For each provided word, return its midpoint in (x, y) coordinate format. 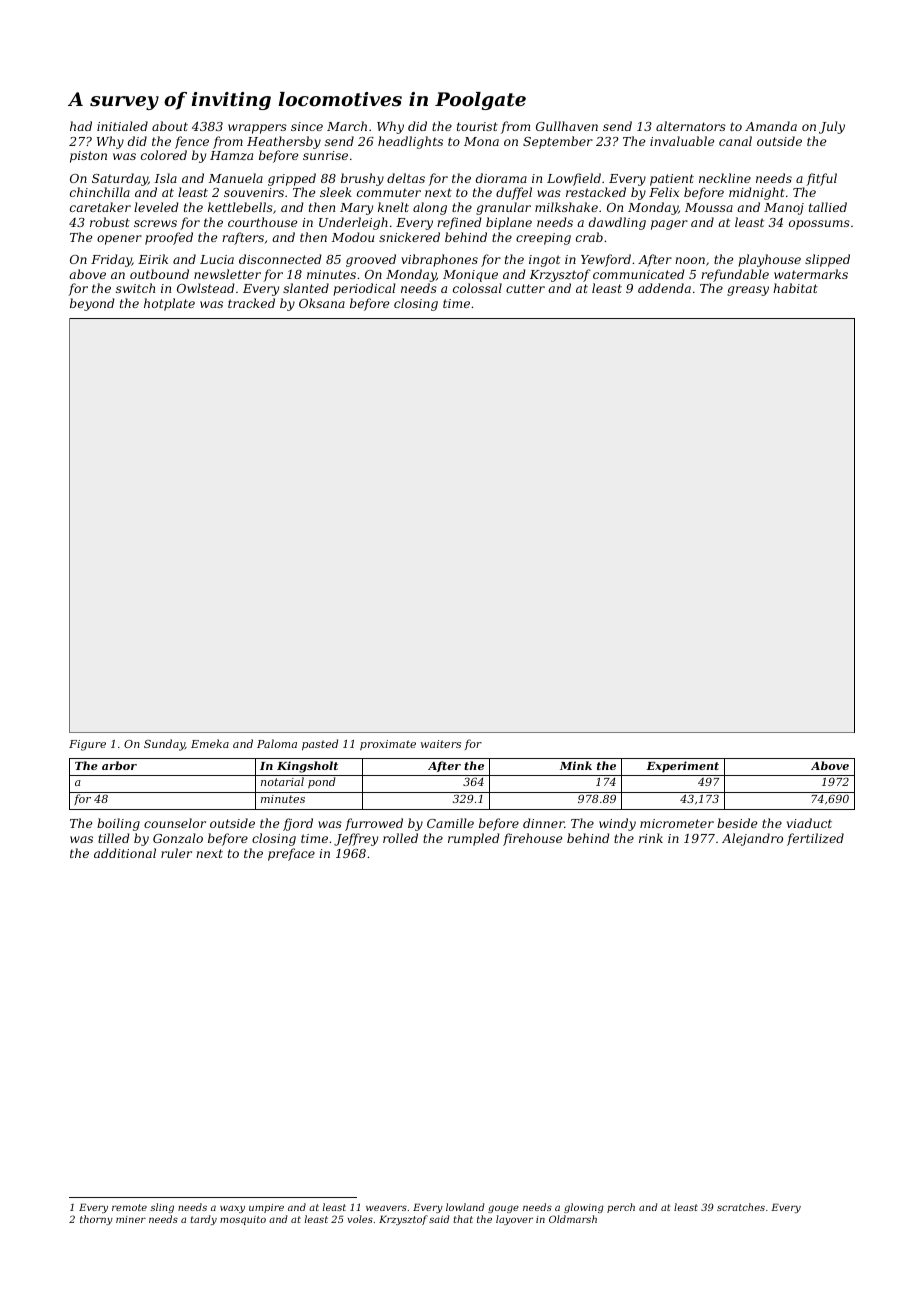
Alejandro (752, 839)
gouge (503, 1209)
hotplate (169, 304)
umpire (266, 1208)
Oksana (322, 303)
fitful (821, 179)
